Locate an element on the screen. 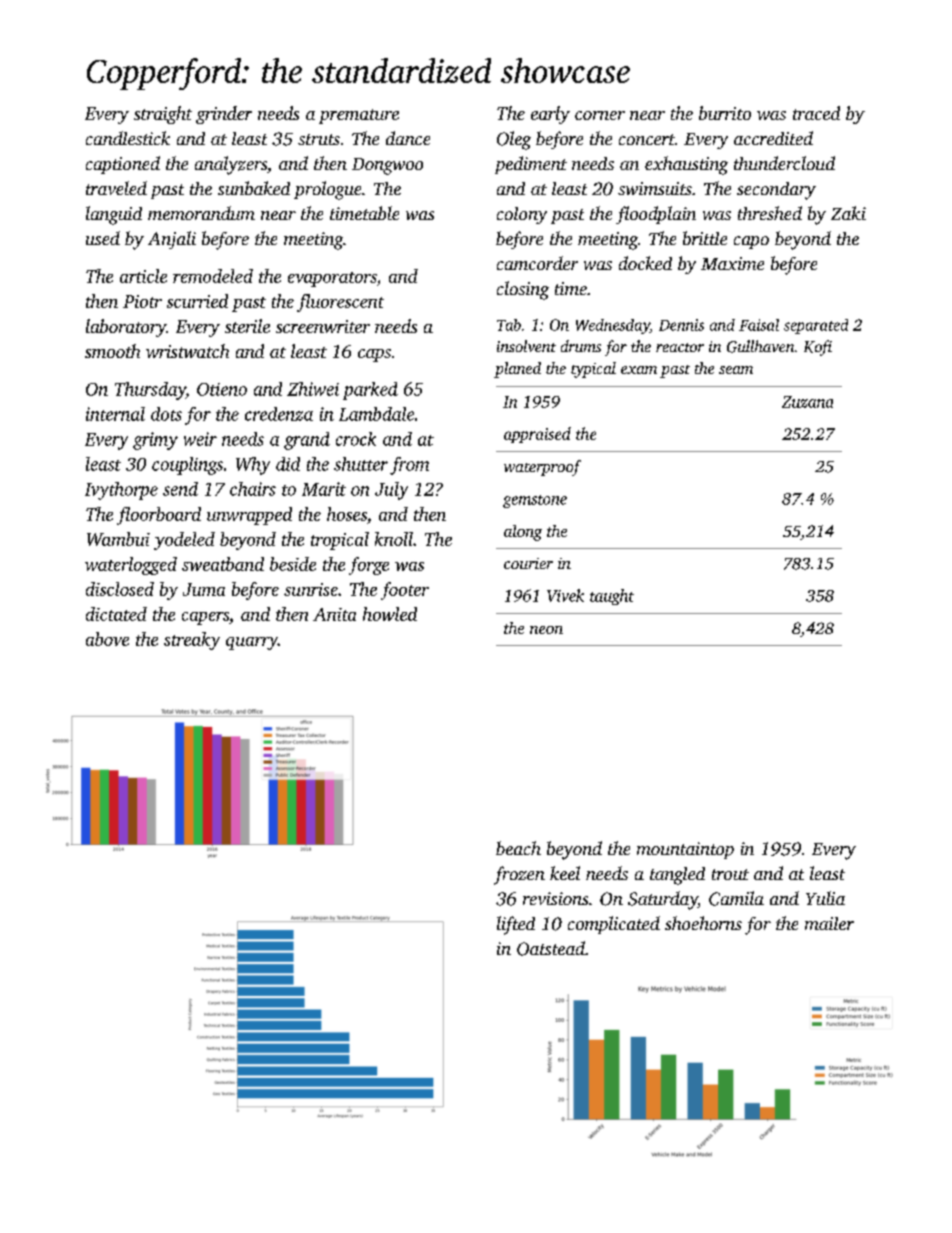 This screenshot has width=952, height=1233. lifted is located at coordinates (516, 925).
